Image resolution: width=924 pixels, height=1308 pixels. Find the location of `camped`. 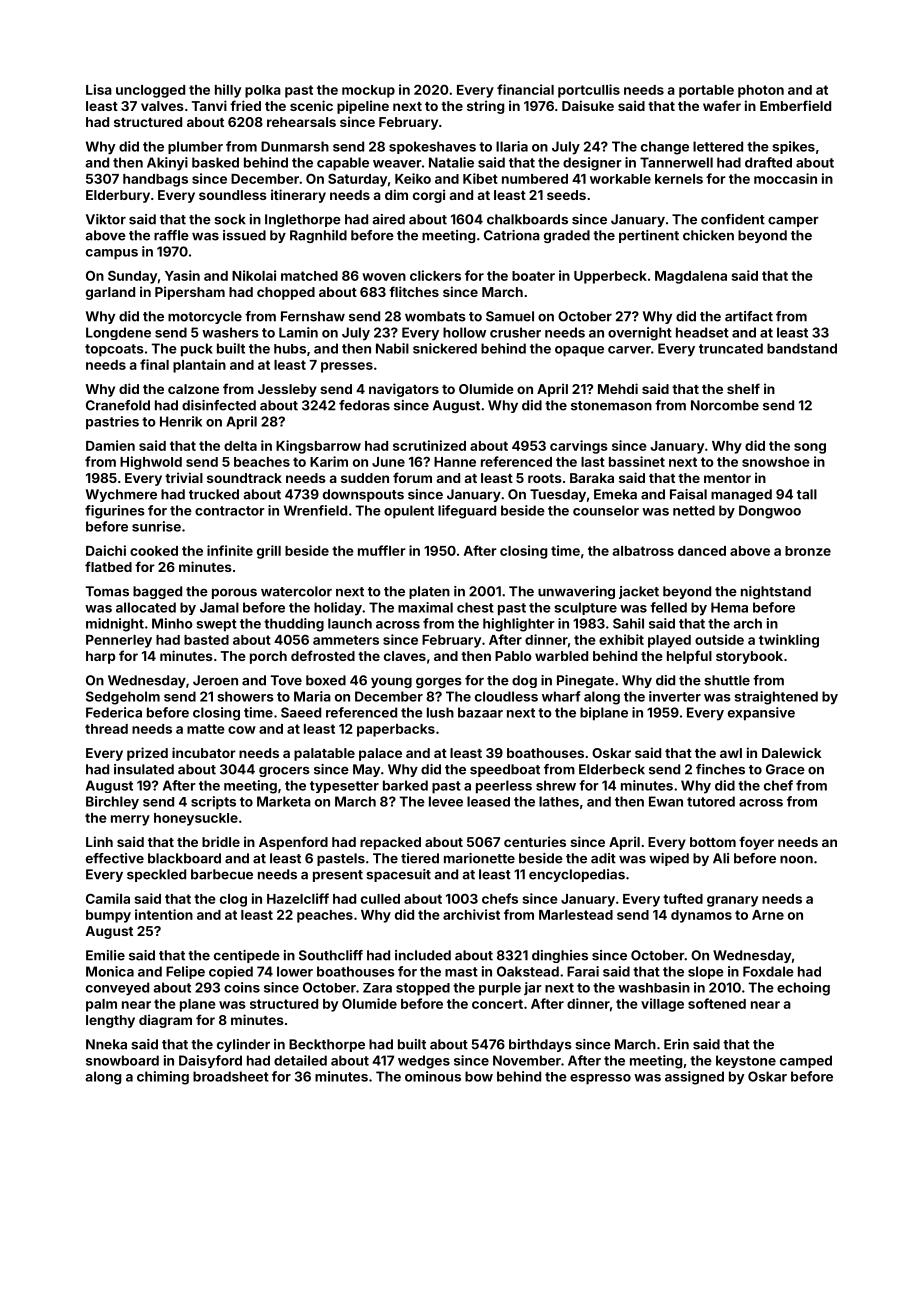

camped is located at coordinates (806, 1061).
